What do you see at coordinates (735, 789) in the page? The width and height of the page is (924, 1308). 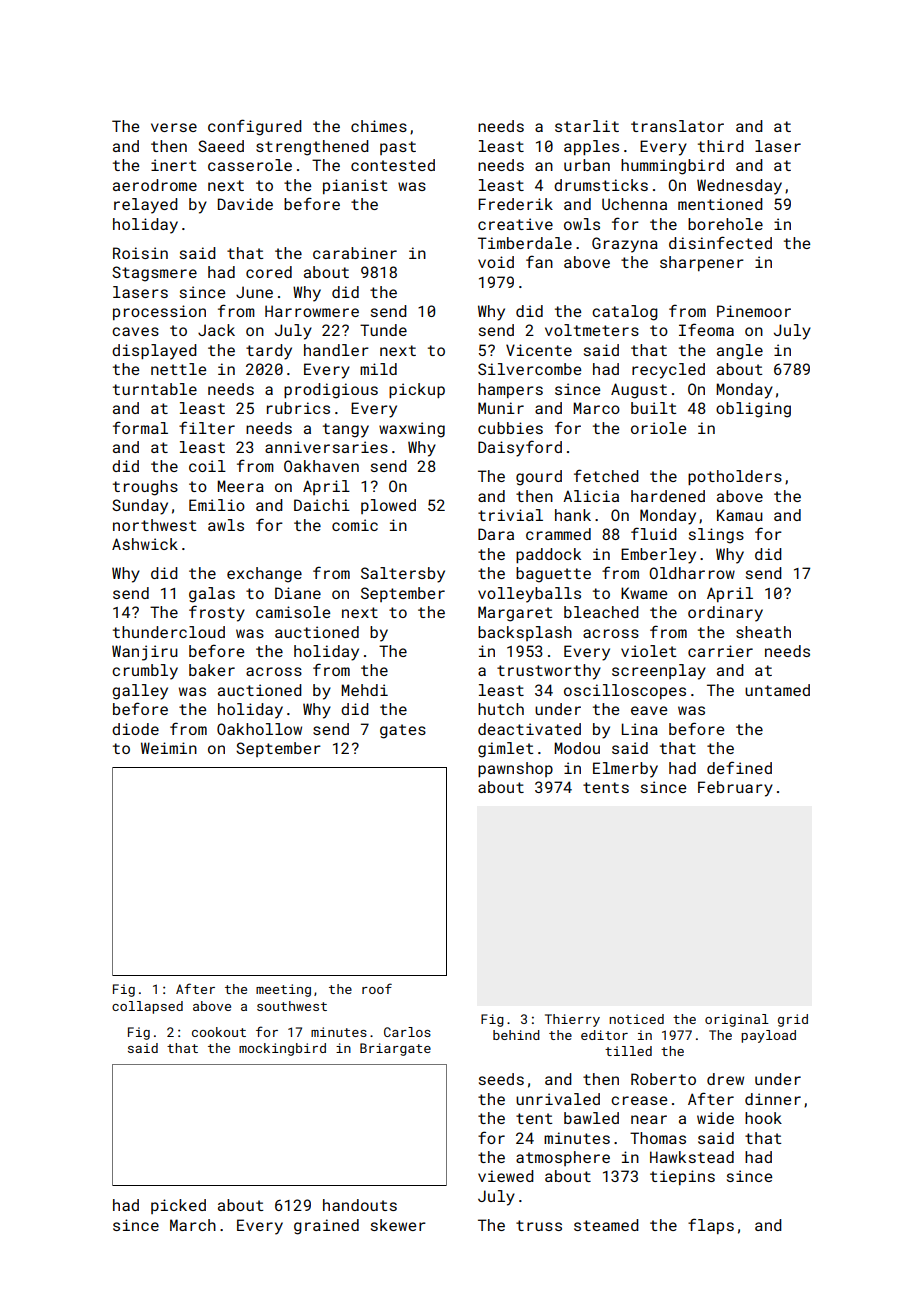 I see `February` at bounding box center [735, 789].
